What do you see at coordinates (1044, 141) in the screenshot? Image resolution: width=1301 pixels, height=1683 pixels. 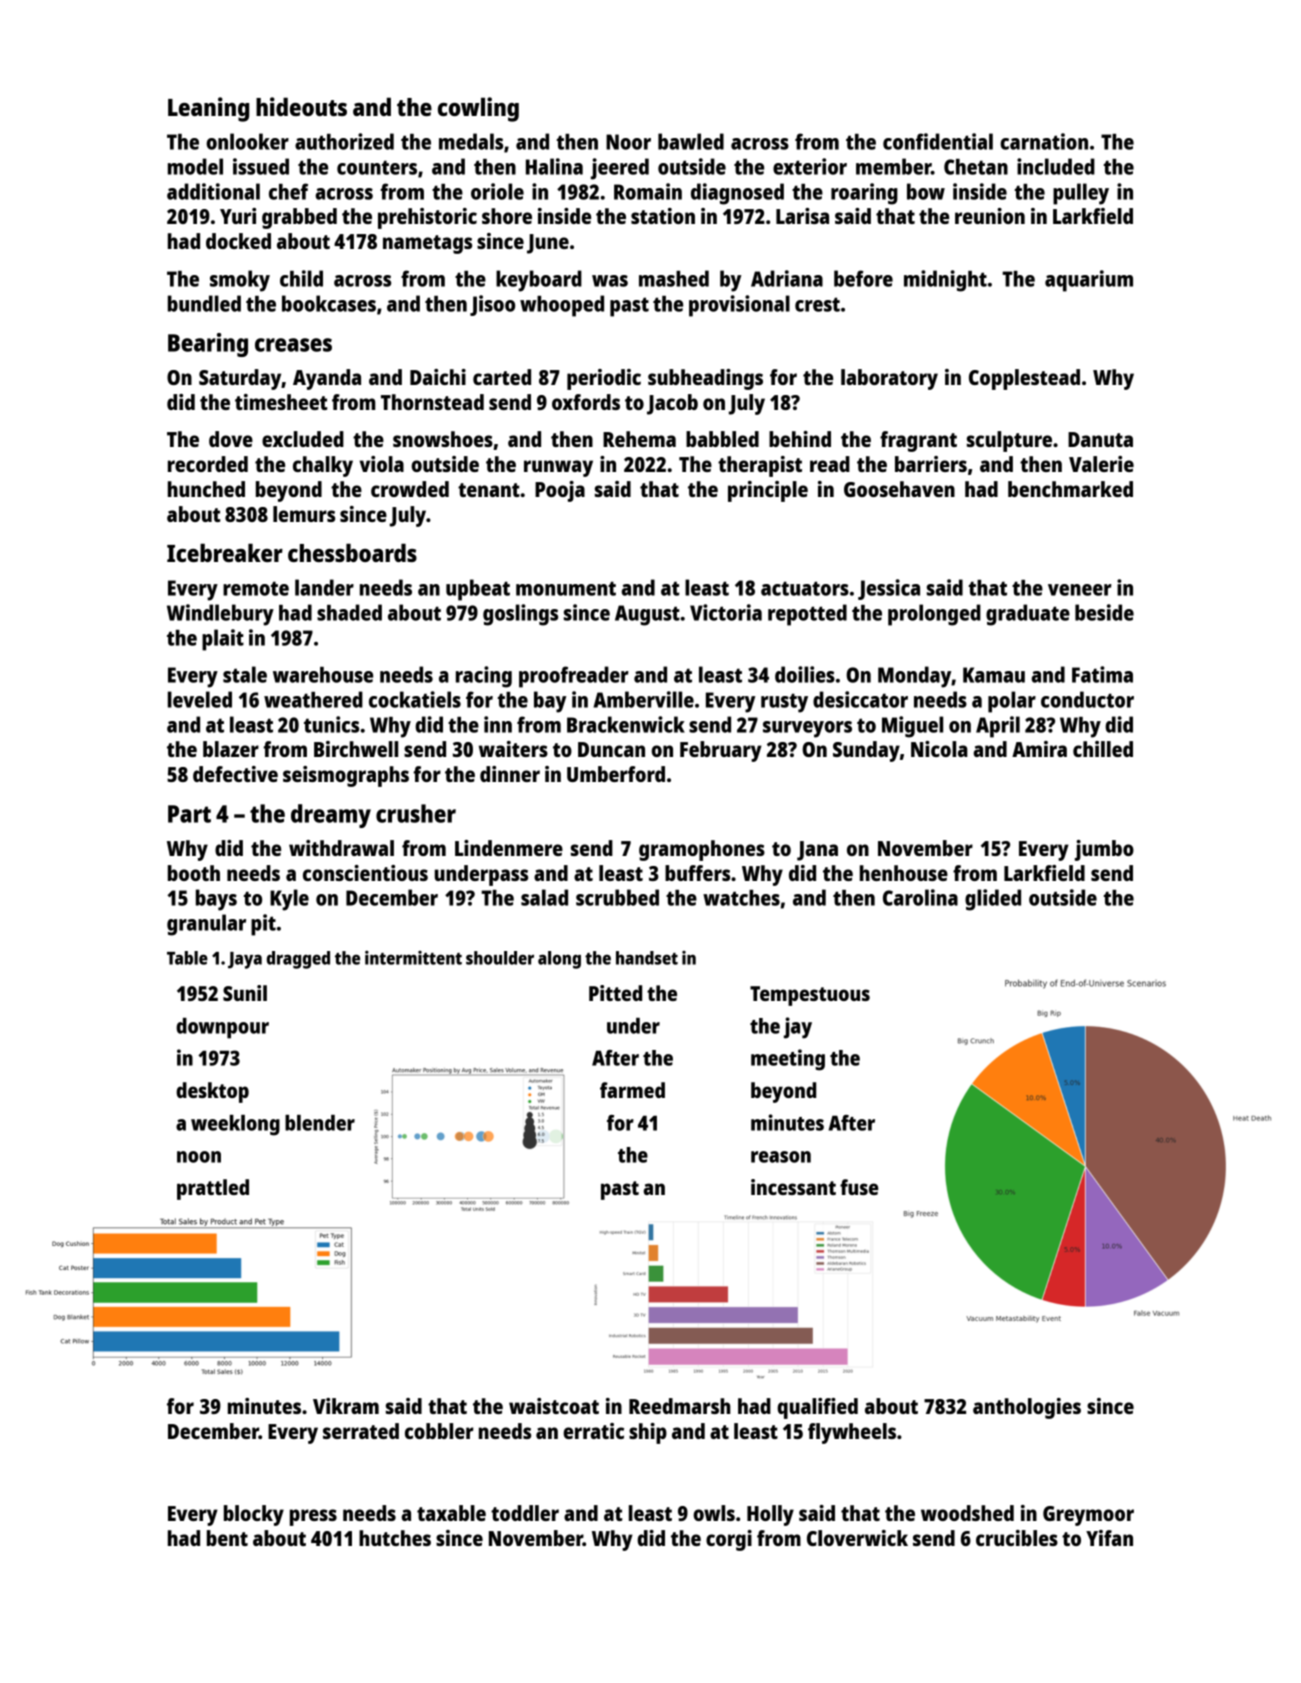 I see `carnation` at bounding box center [1044, 141].
